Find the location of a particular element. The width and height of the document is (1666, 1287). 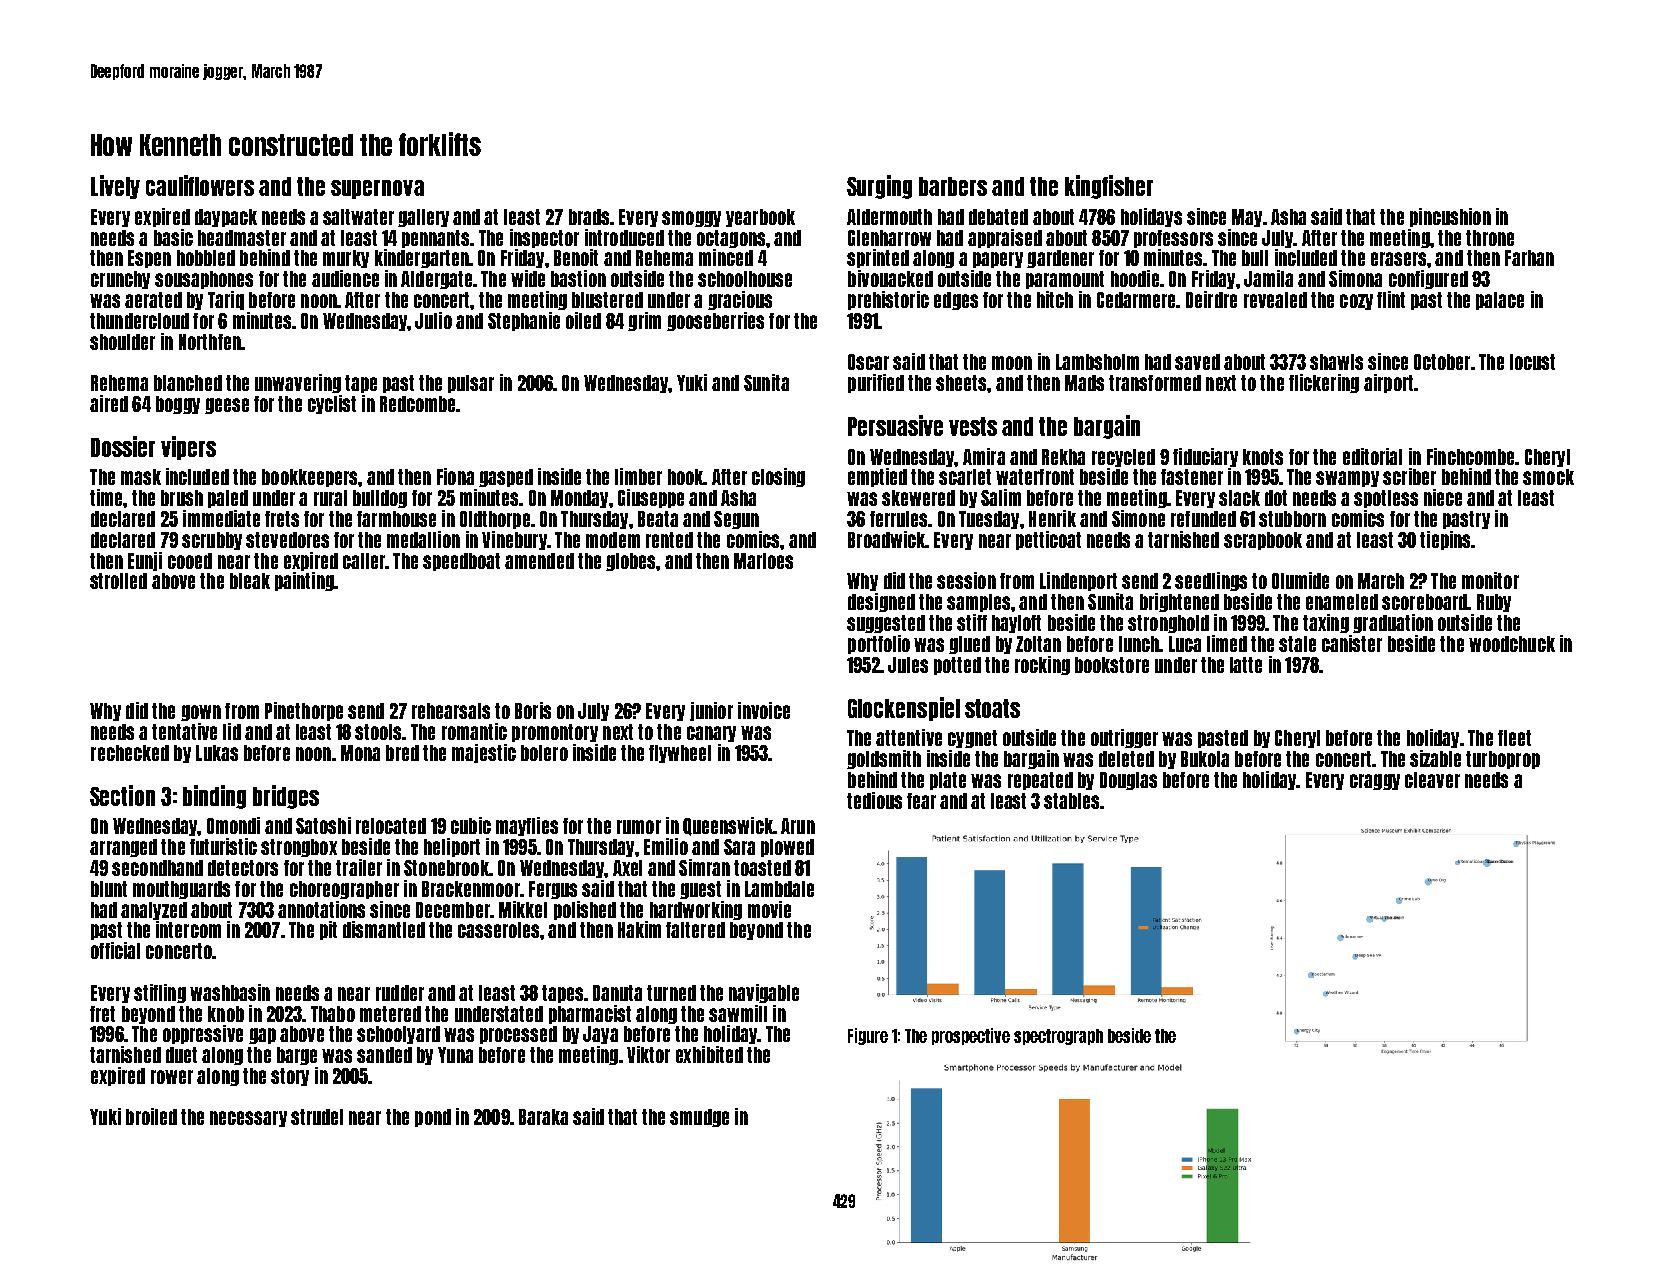

rudder is located at coordinates (400, 993).
